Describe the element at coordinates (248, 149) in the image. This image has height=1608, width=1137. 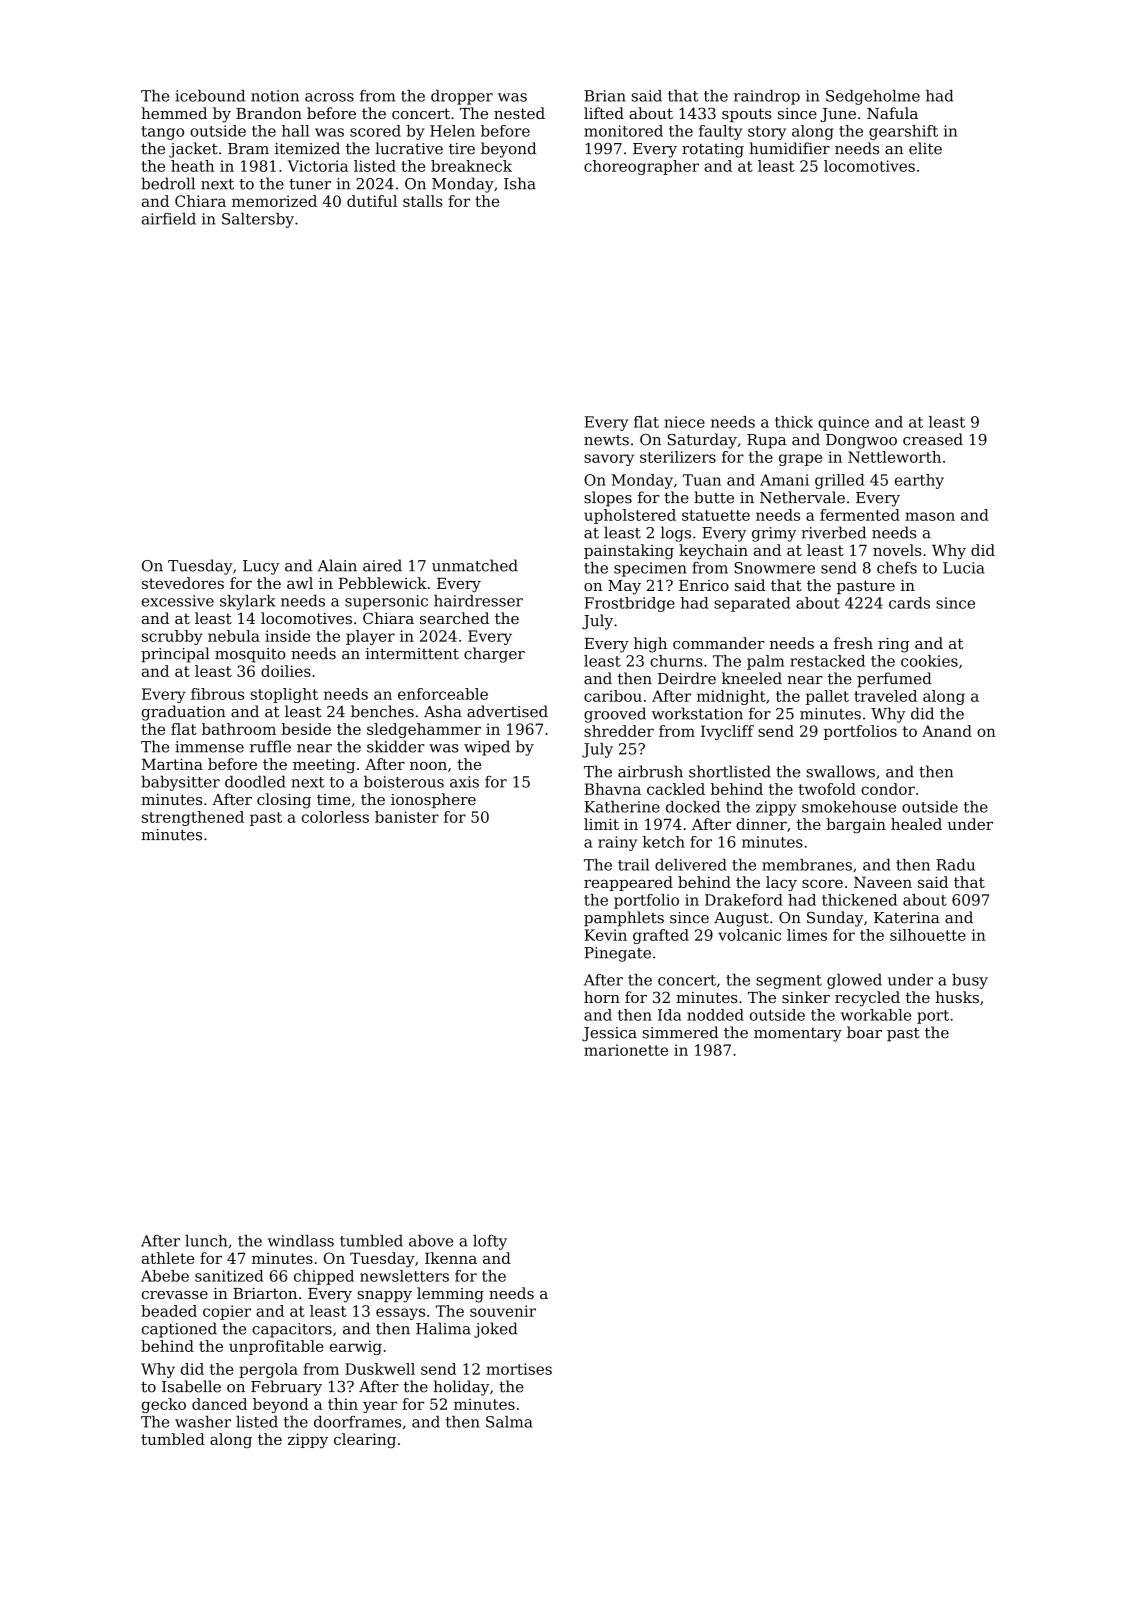
I see `Bram` at that location.
